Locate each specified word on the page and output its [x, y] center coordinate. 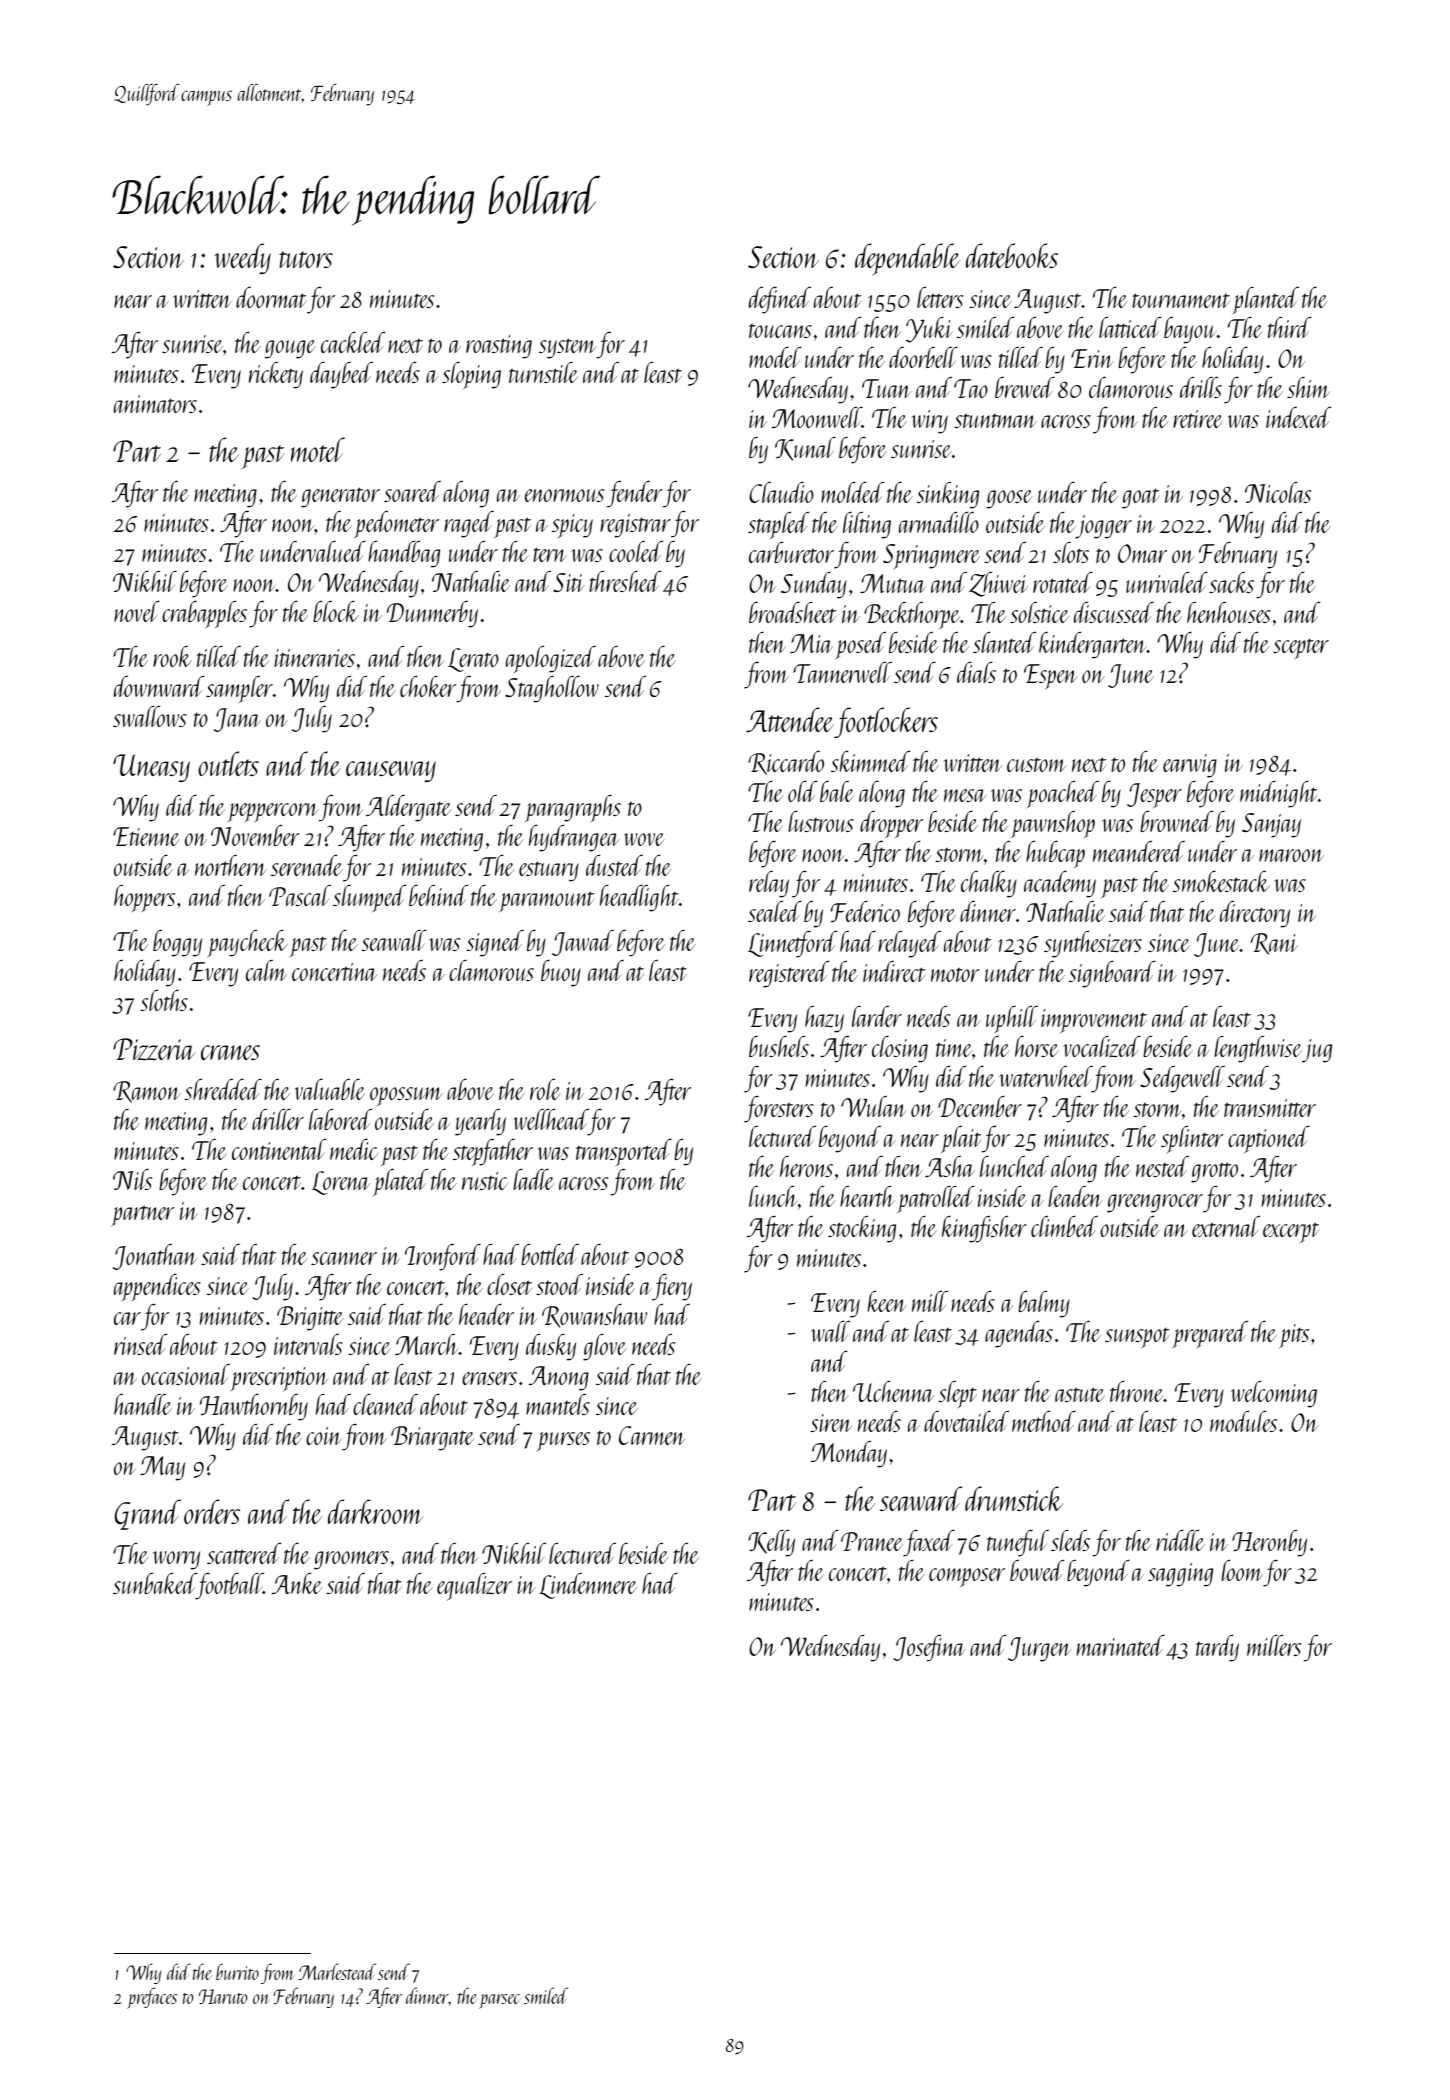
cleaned [385, 1404]
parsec [499, 2001]
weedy [242, 258]
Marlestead [337, 1971]
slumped [369, 898]
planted [1266, 300]
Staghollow [552, 689]
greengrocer [1155, 1203]
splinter [1192, 1139]
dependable [907, 259]
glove [605, 1347]
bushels [779, 1046]
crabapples [204, 614]
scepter [1301, 649]
